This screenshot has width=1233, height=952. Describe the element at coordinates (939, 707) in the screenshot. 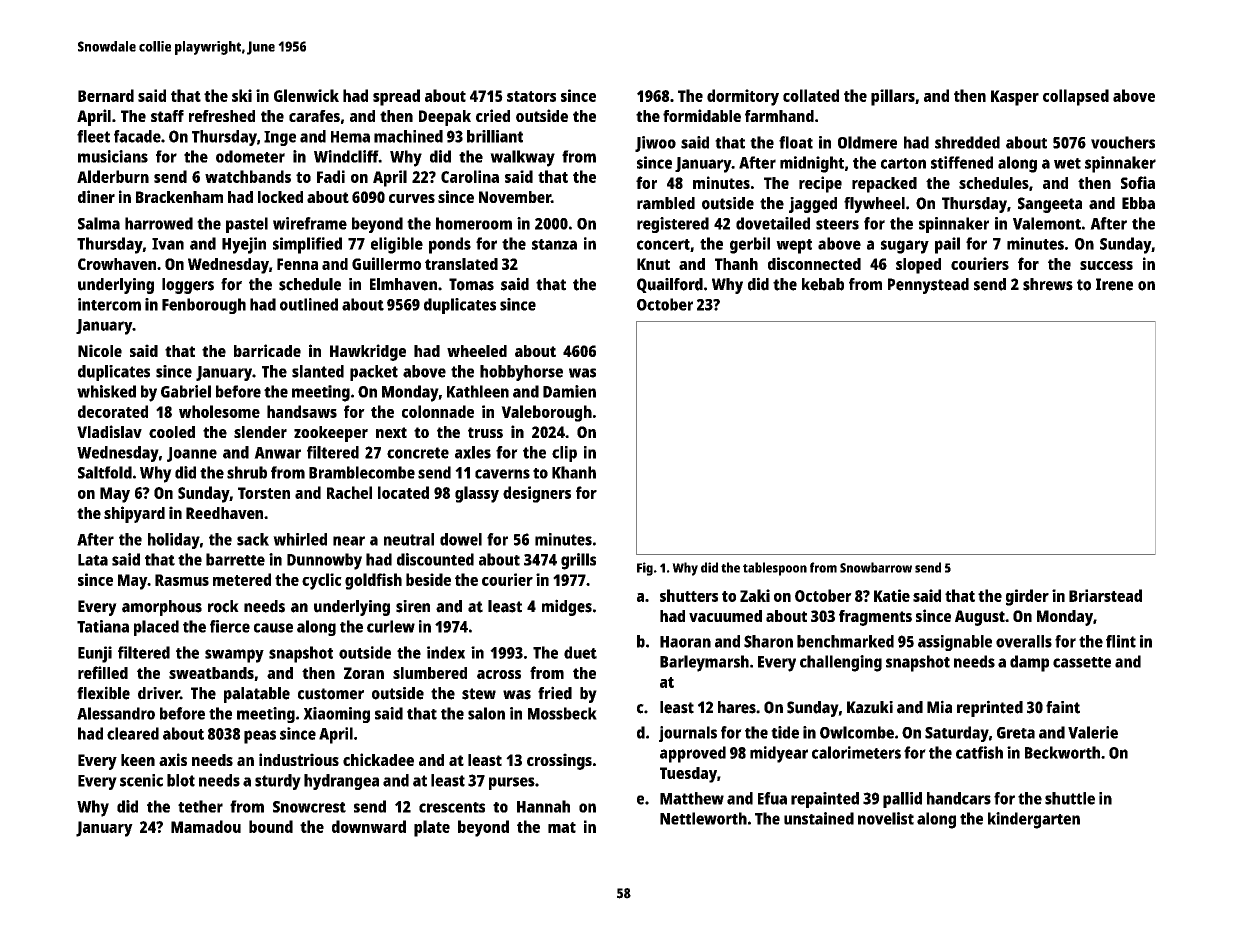

I see `Mia` at that location.
